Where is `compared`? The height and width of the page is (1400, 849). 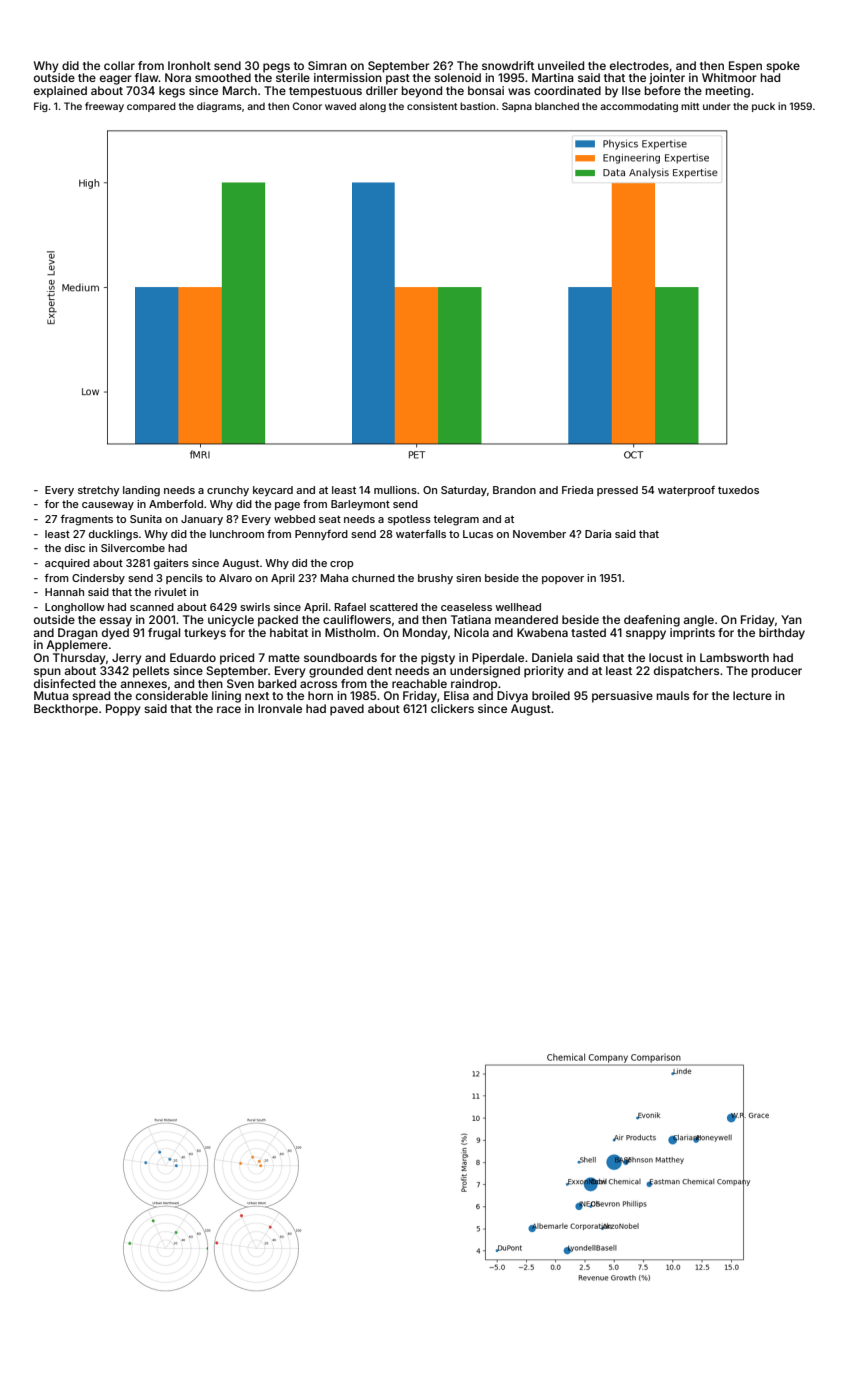 compared is located at coordinates (151, 107).
